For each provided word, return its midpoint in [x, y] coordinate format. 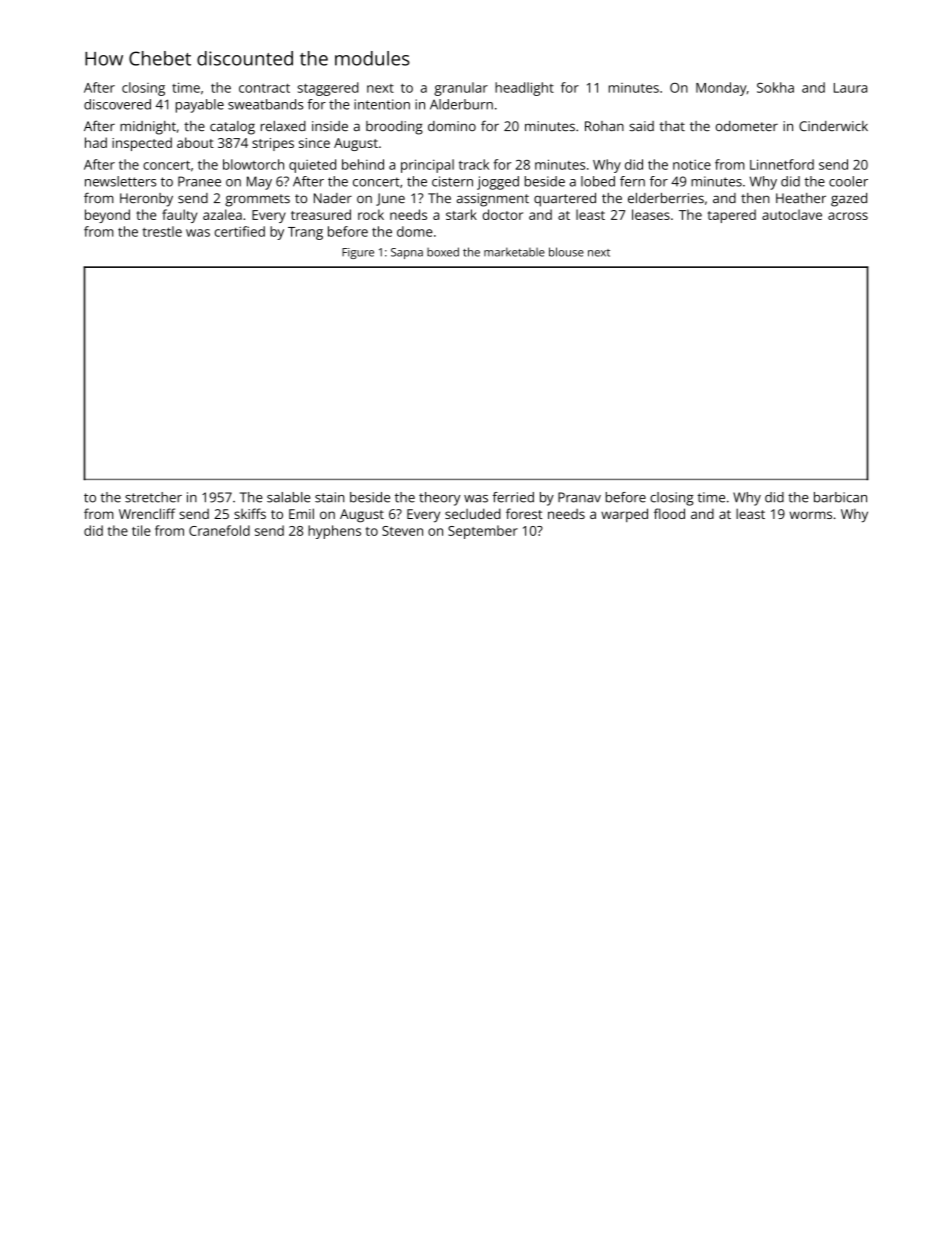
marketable [514, 252]
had [96, 142]
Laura [850, 88]
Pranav [579, 497]
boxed [443, 252]
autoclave [792, 214]
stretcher [153, 497]
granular [461, 89]
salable [288, 497]
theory [439, 499]
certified [240, 231]
